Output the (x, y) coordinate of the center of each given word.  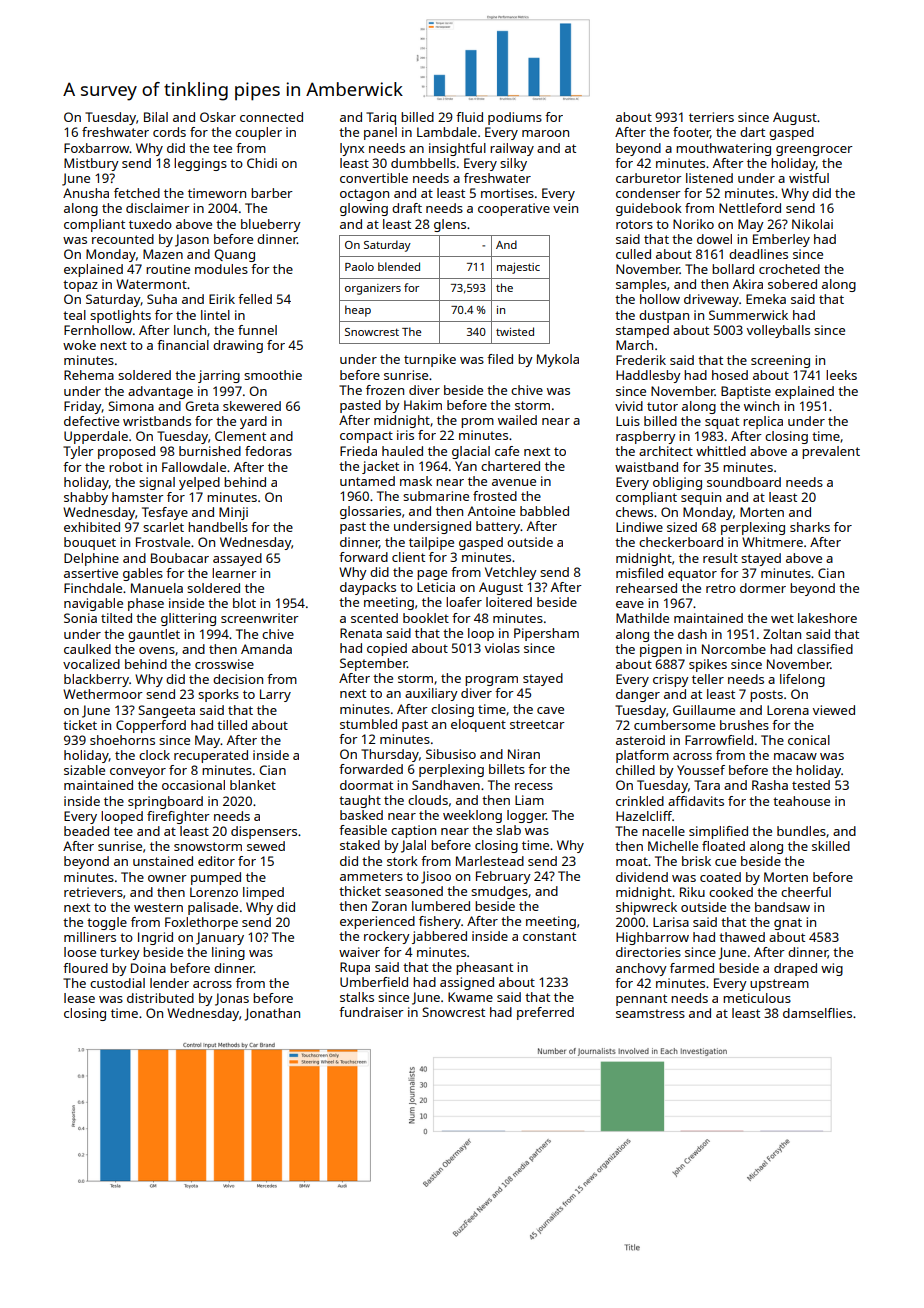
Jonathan (272, 1014)
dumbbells (423, 163)
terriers (711, 117)
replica (763, 422)
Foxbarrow (97, 148)
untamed (367, 481)
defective (91, 421)
